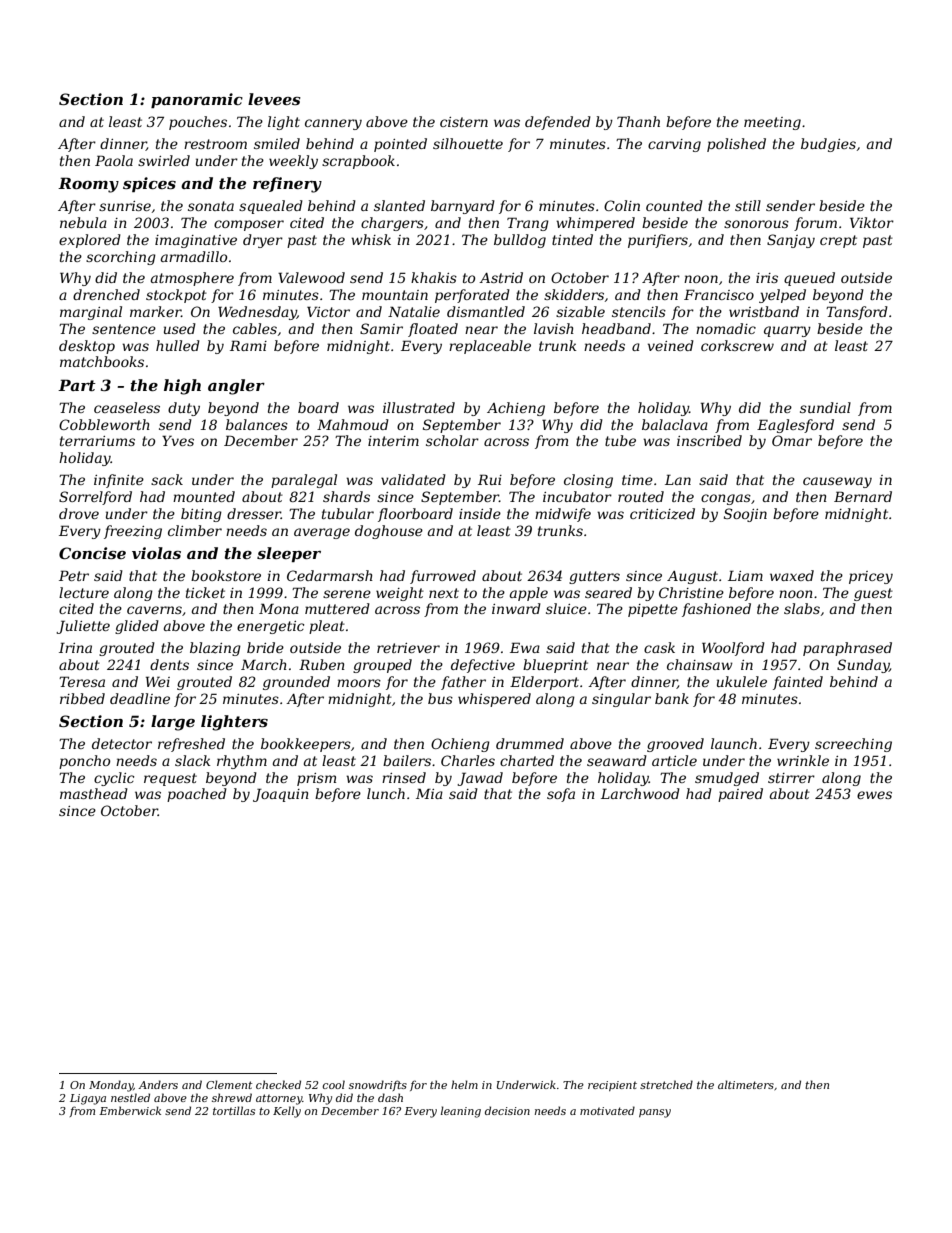  What do you see at coordinates (792, 440) in the screenshot?
I see `Omar` at bounding box center [792, 440].
